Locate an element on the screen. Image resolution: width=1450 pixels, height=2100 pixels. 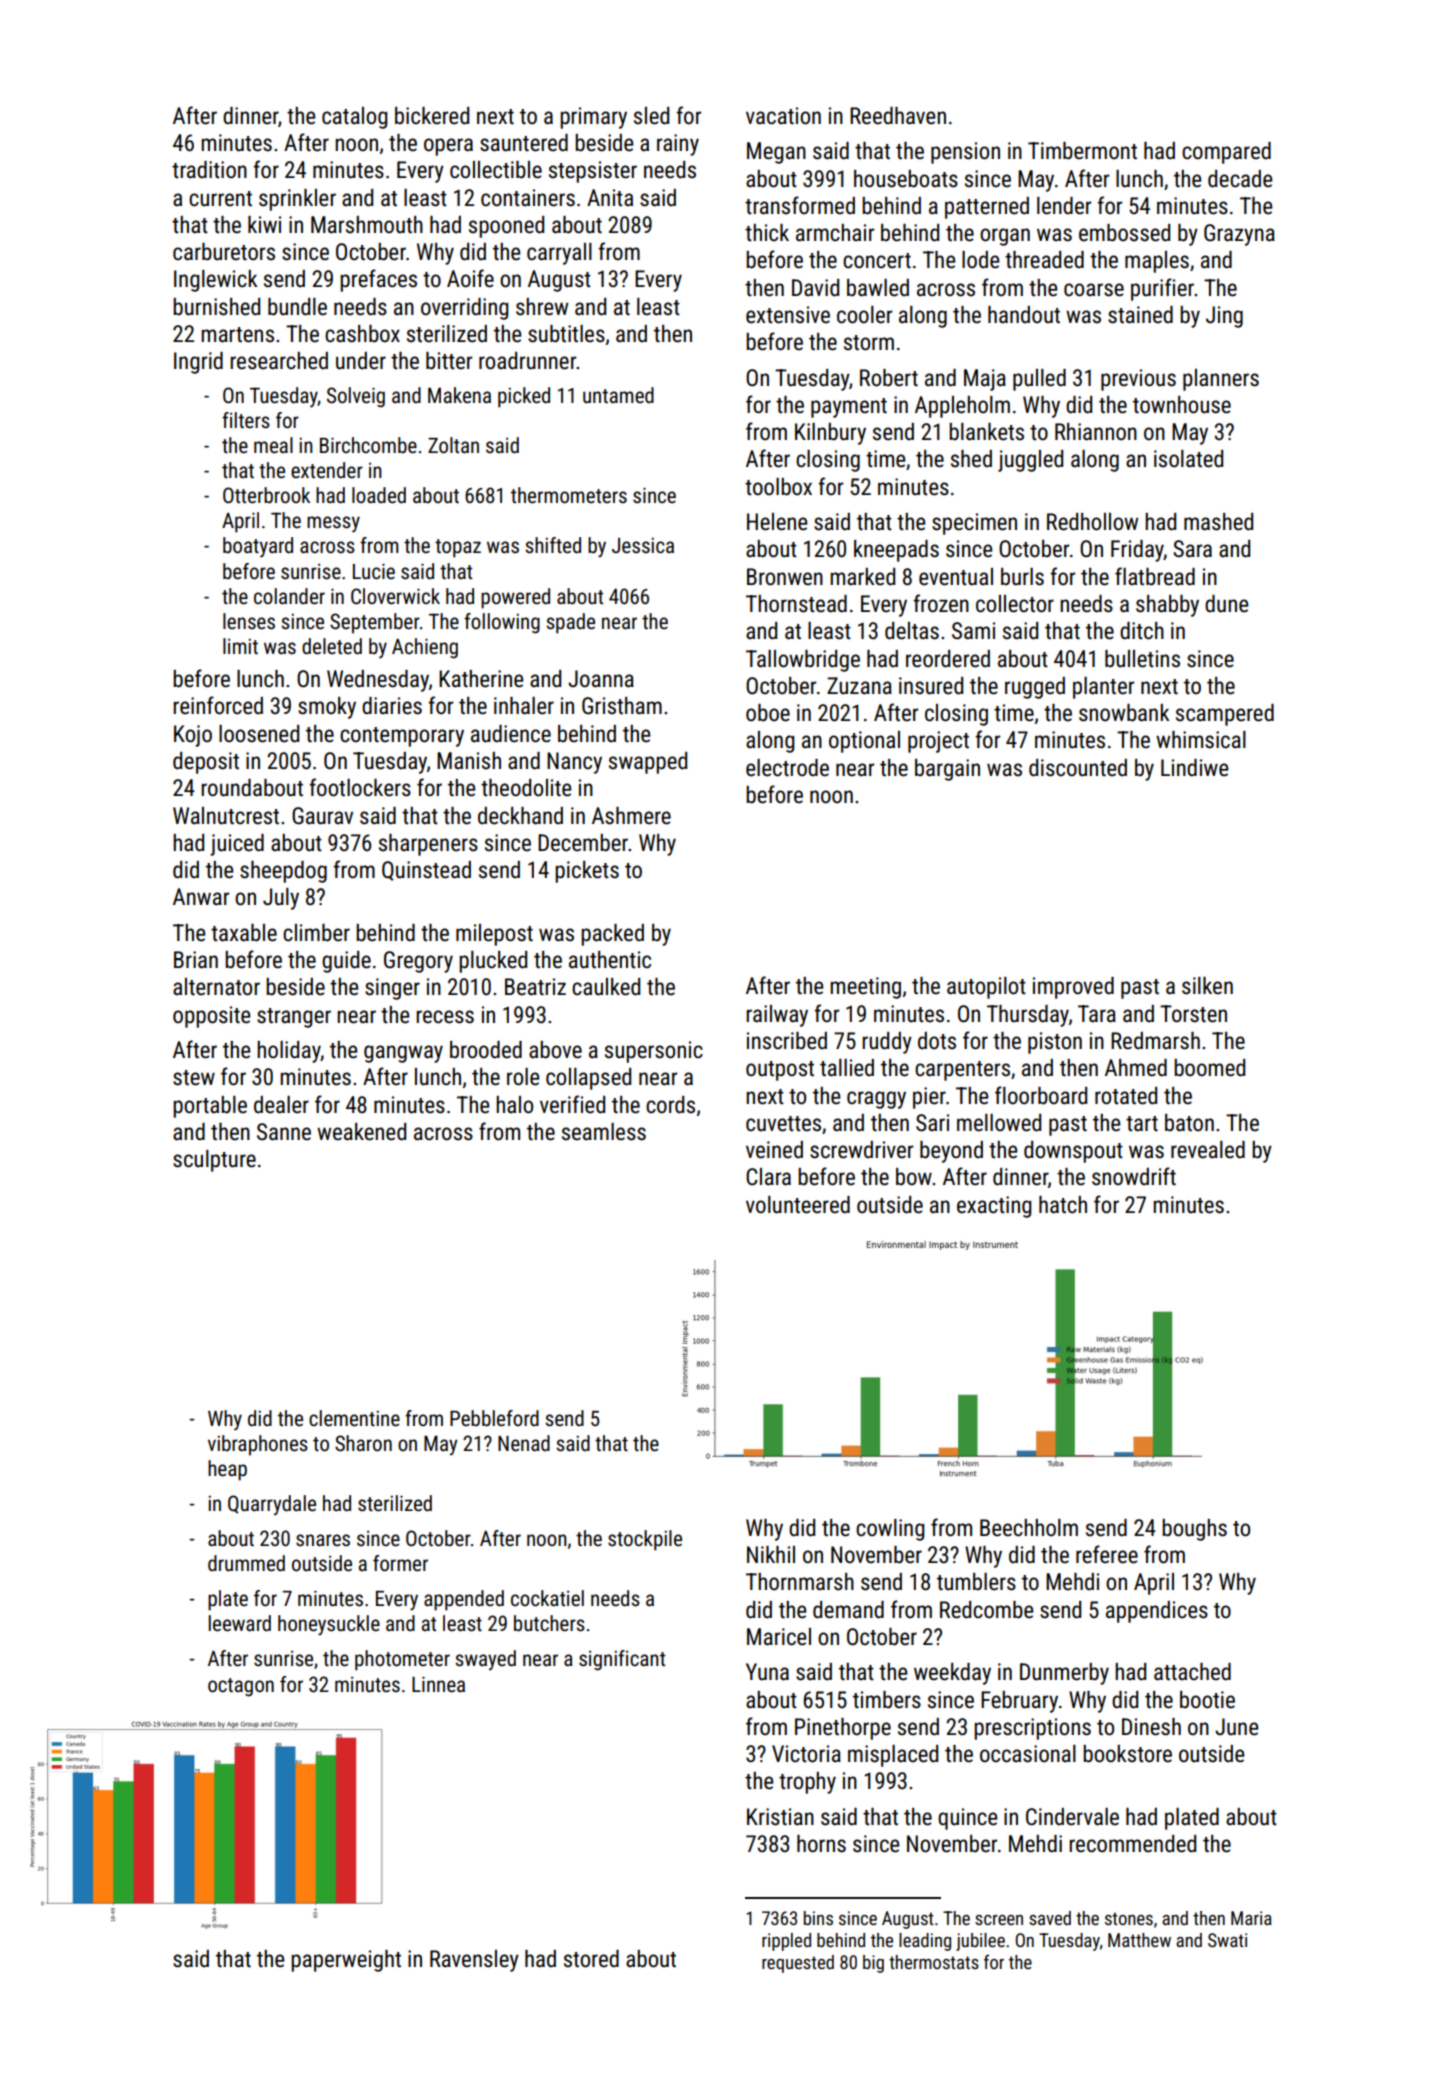
paperweight is located at coordinates (346, 1961).
